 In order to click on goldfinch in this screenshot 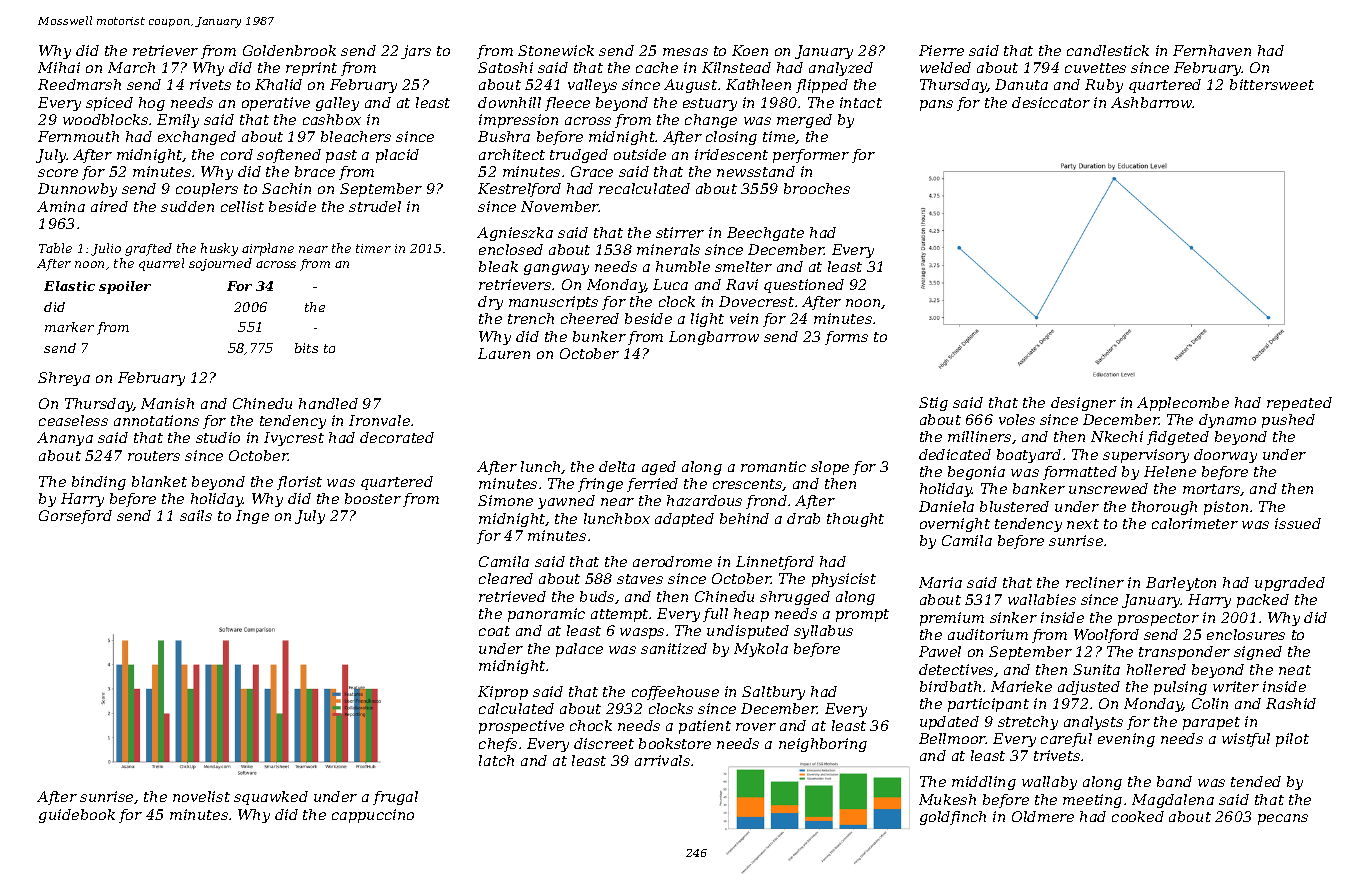, I will do `click(953, 818)`.
